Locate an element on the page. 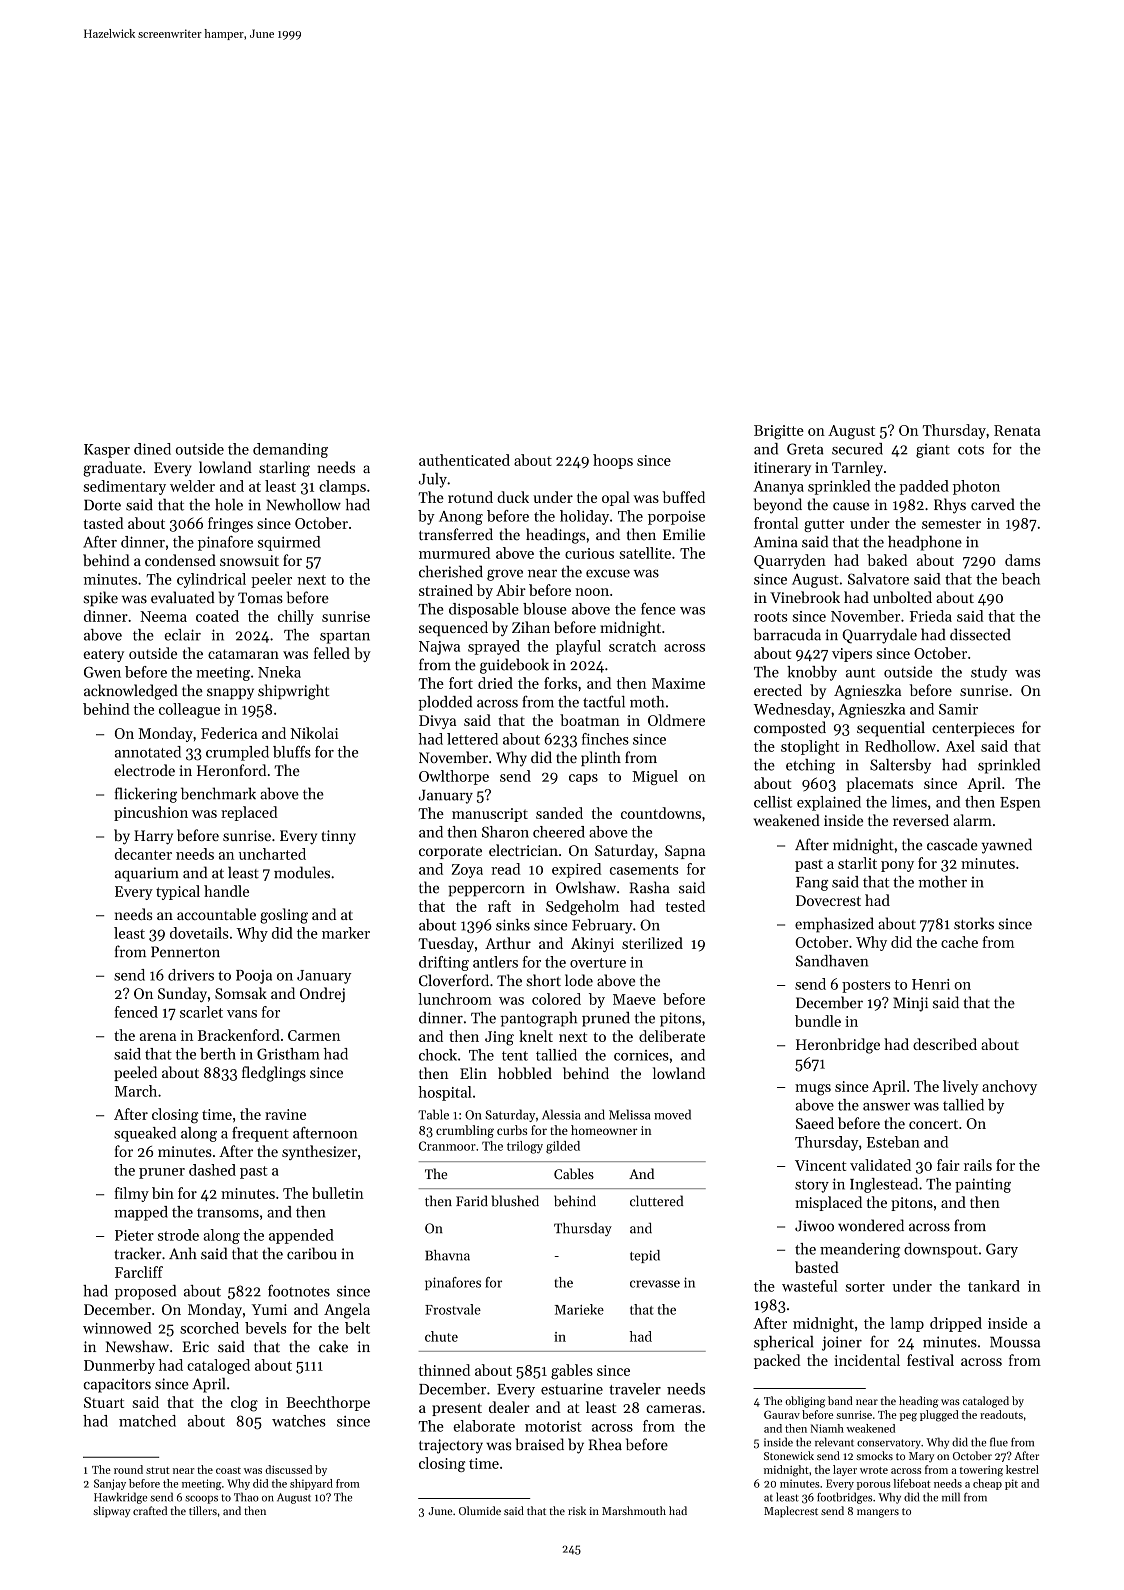  Nikolai is located at coordinates (314, 733).
